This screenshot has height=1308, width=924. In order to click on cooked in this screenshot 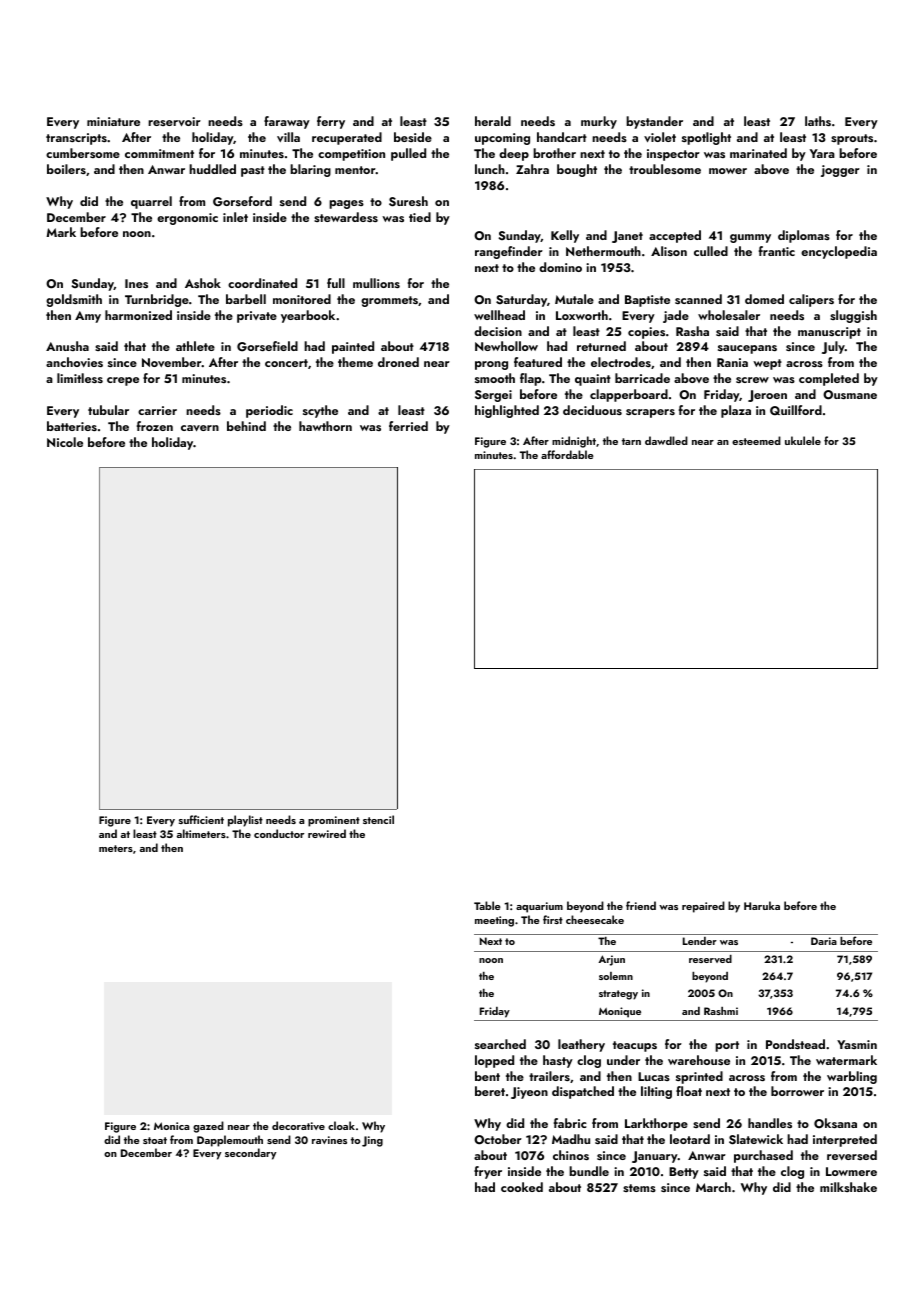, I will do `click(522, 1187)`.
